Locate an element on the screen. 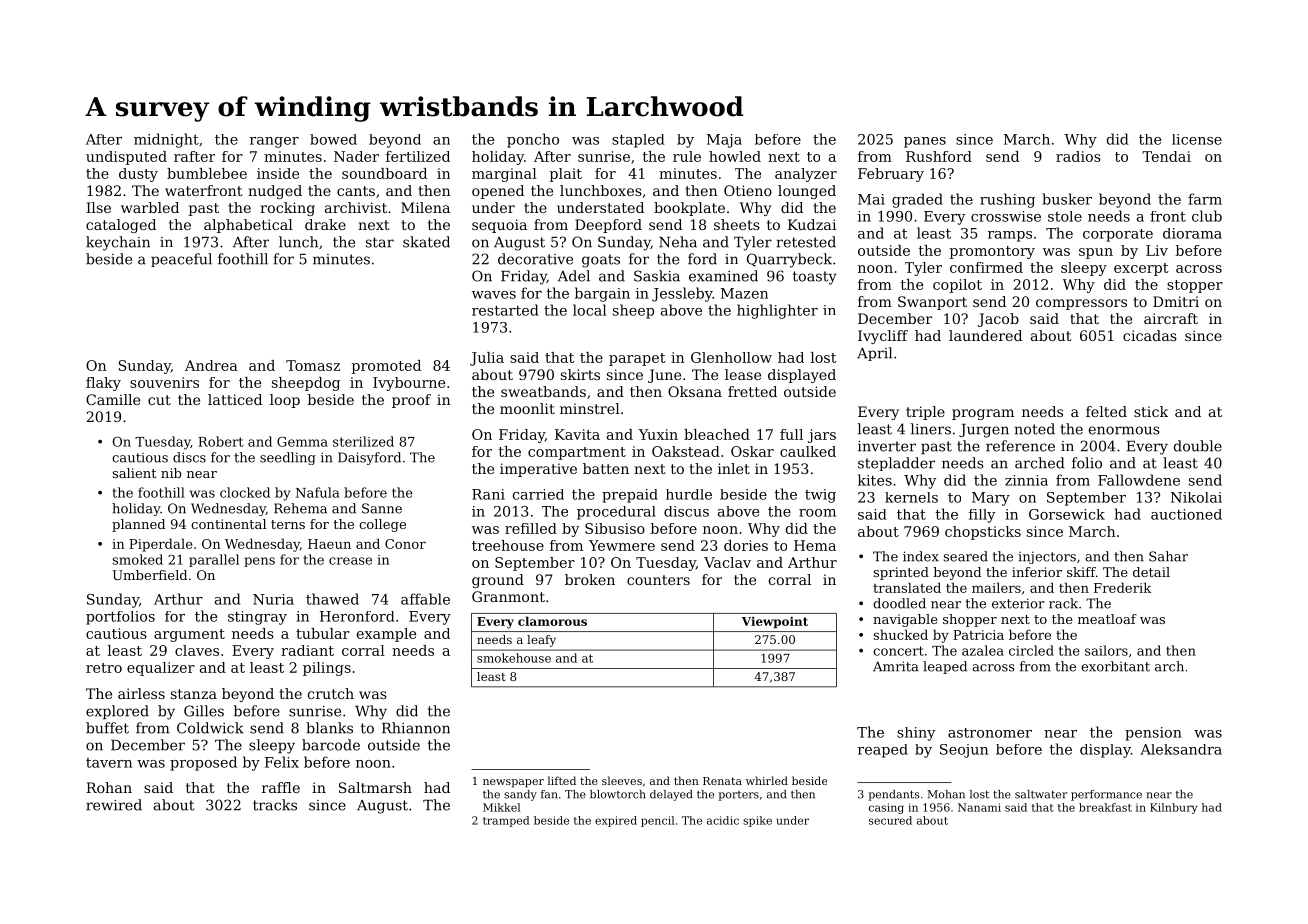 This screenshot has width=1308, height=924. Tendai is located at coordinates (1166, 156).
